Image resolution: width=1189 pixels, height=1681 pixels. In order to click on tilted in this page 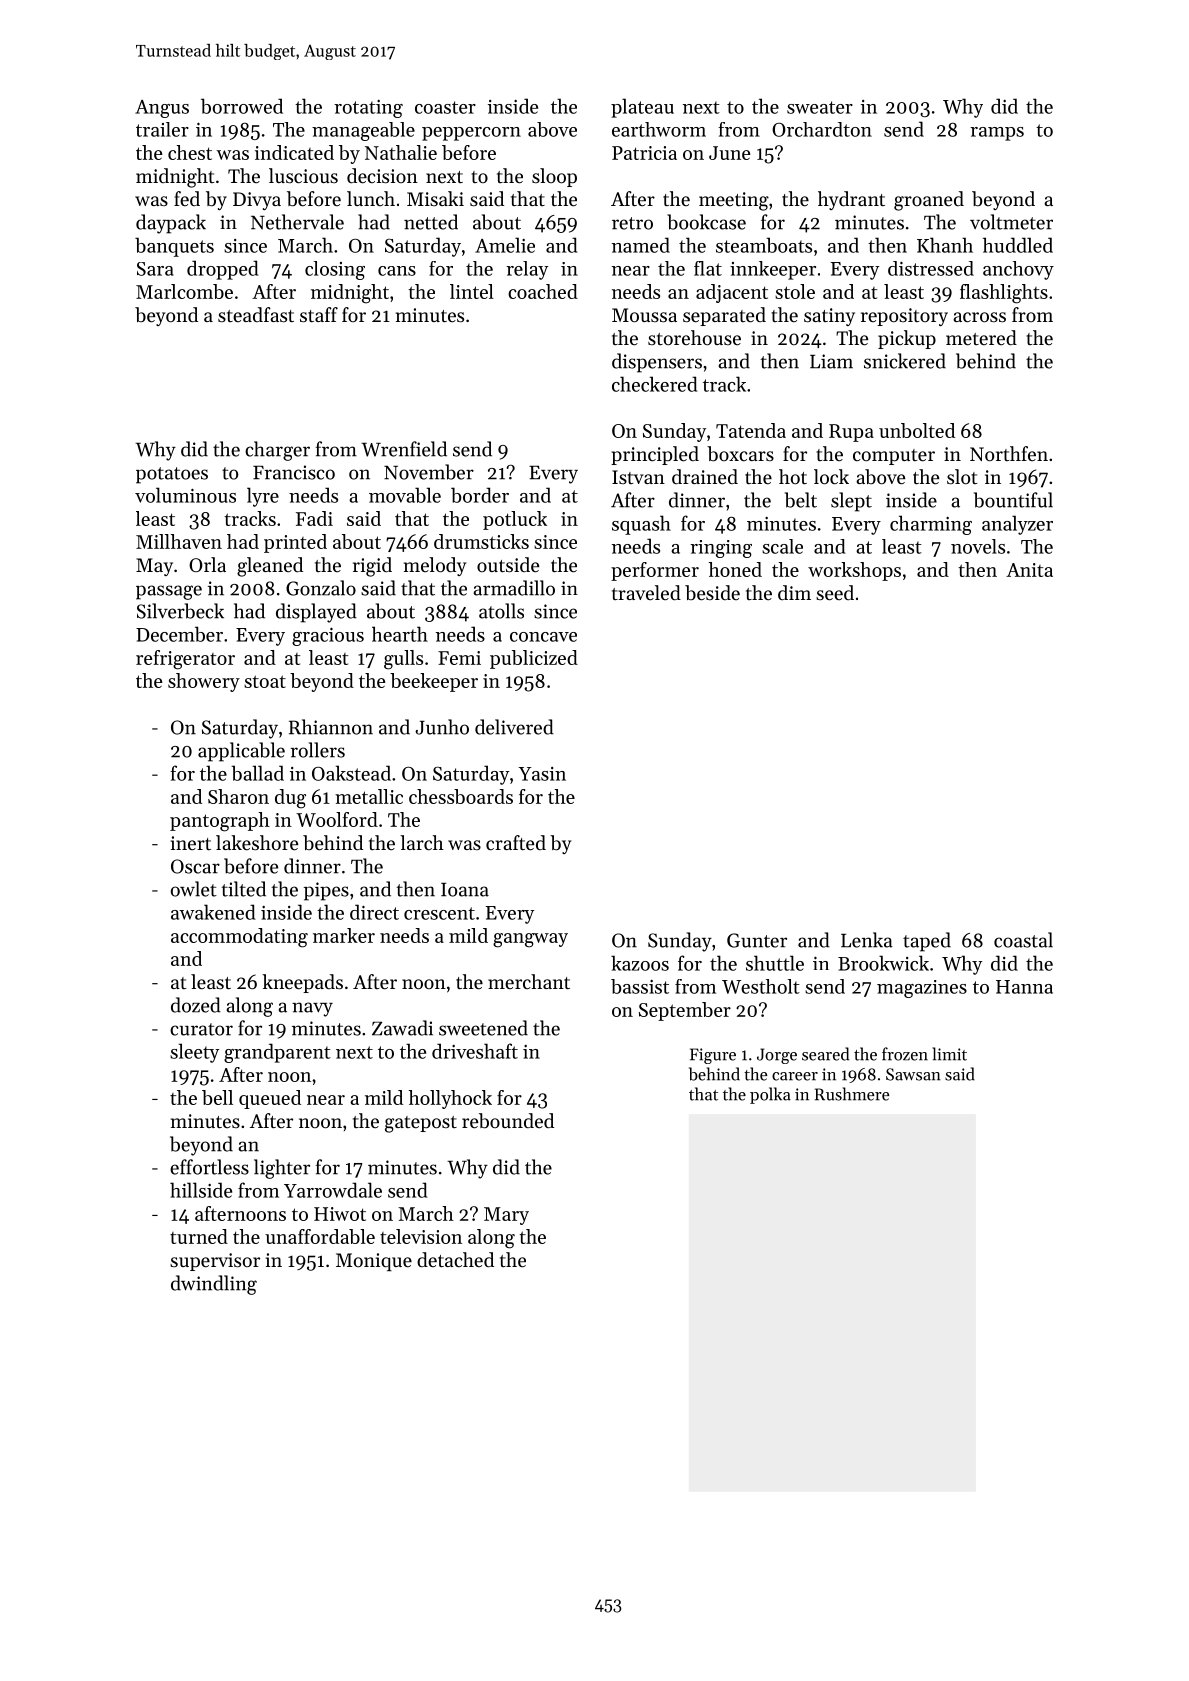, I will do `click(243, 889)`.
